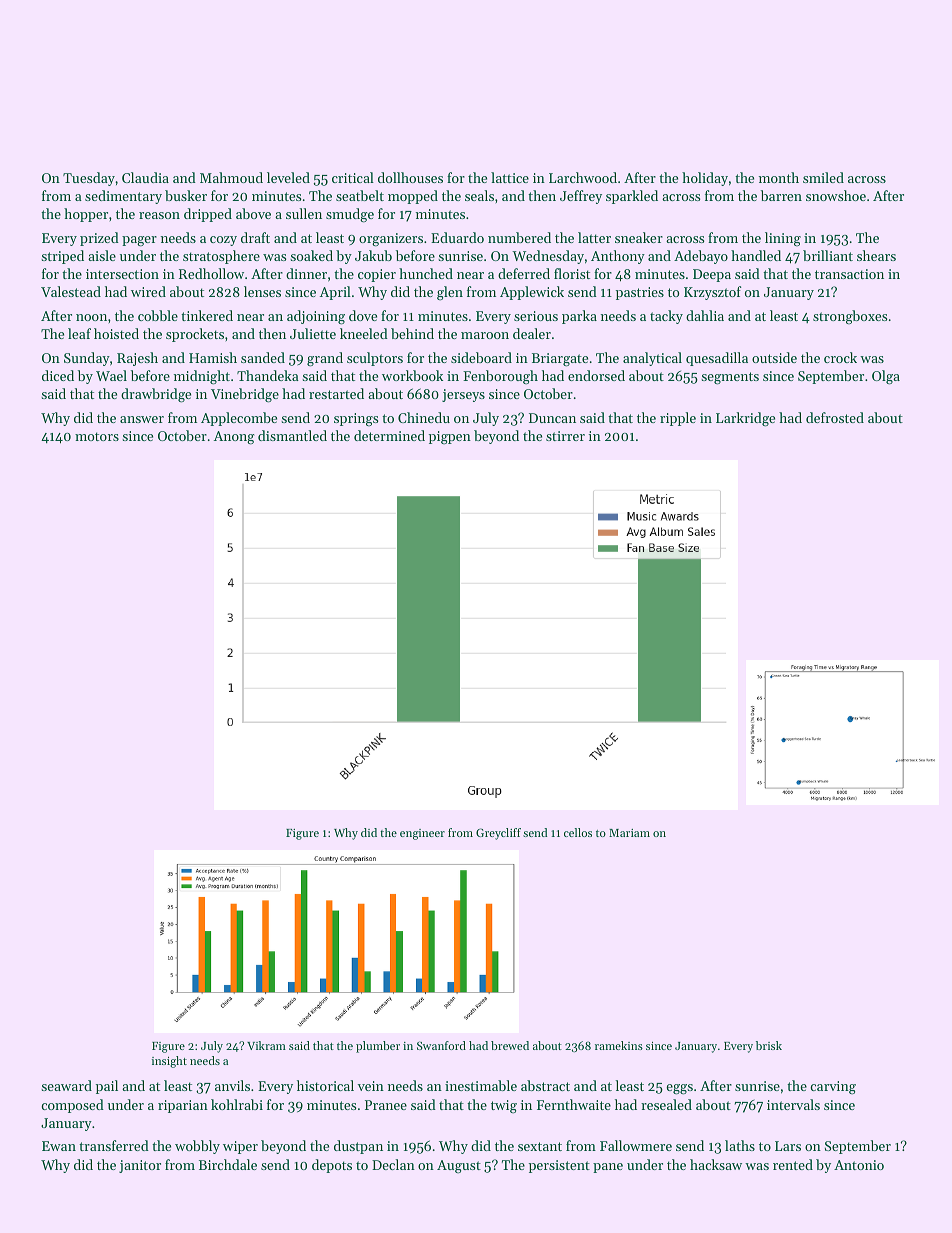  I want to click on janitor, so click(140, 1166).
